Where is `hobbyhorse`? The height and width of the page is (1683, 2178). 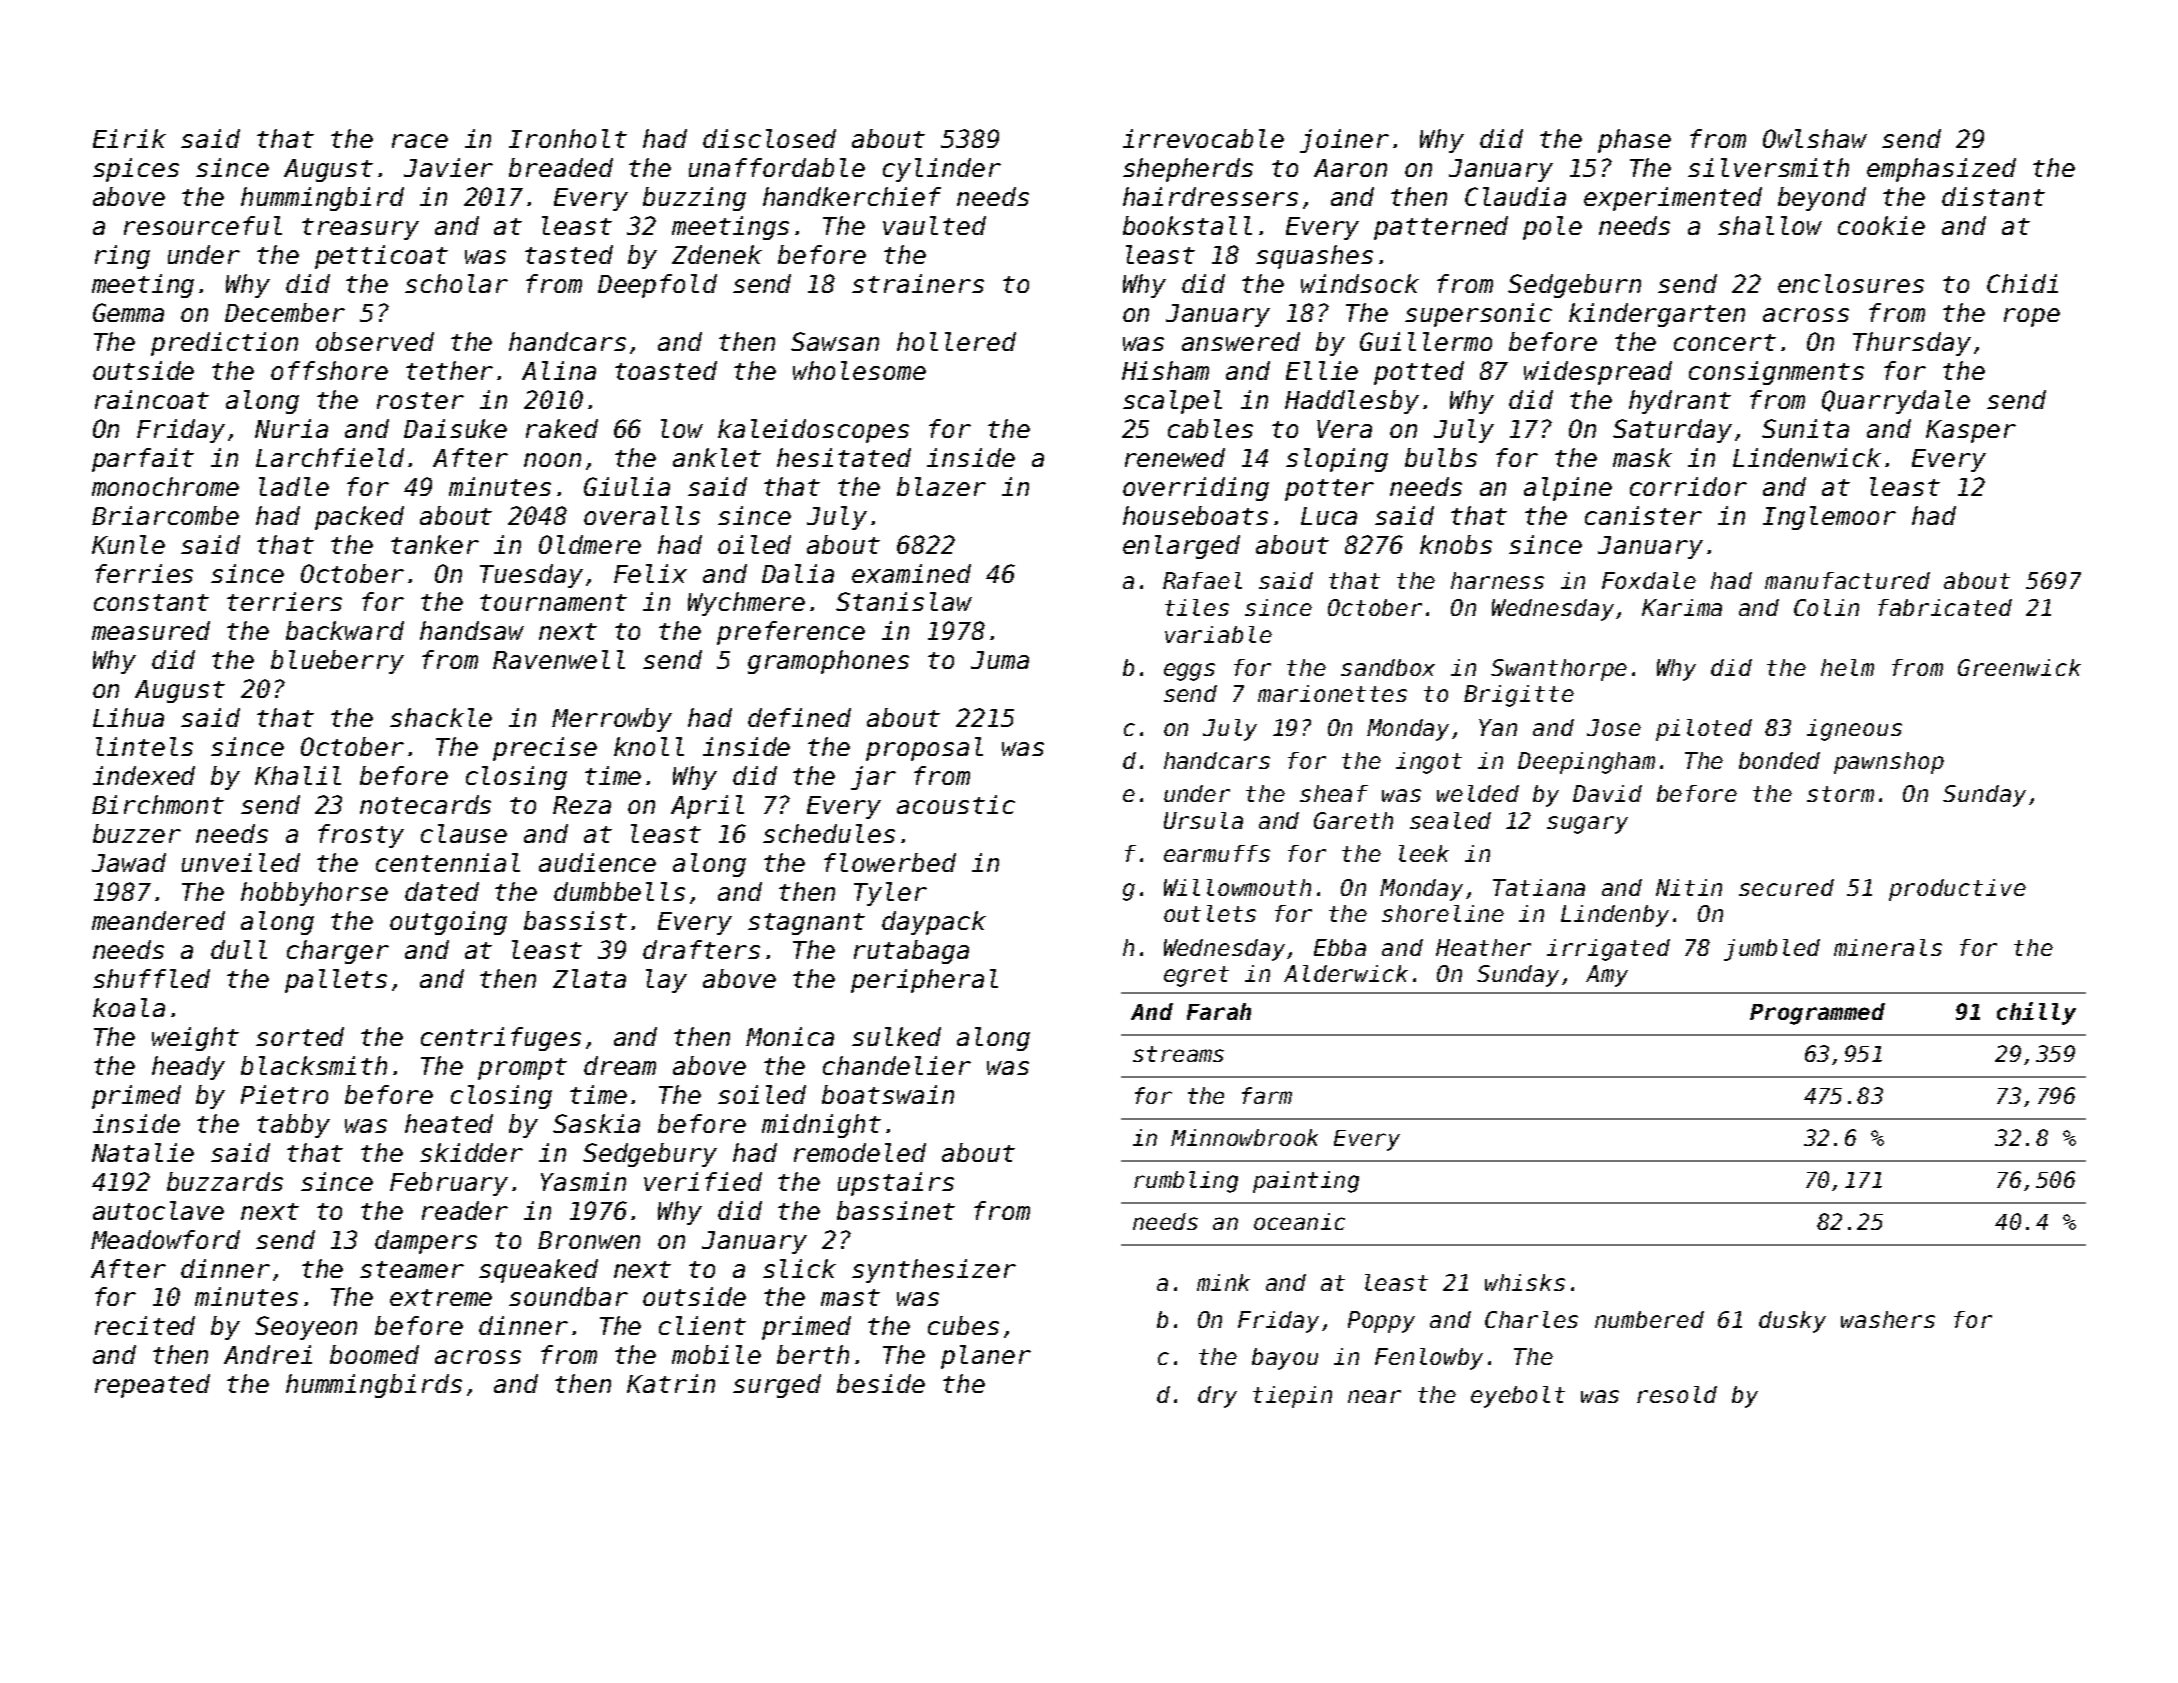 hobbyhorse is located at coordinates (314, 894).
